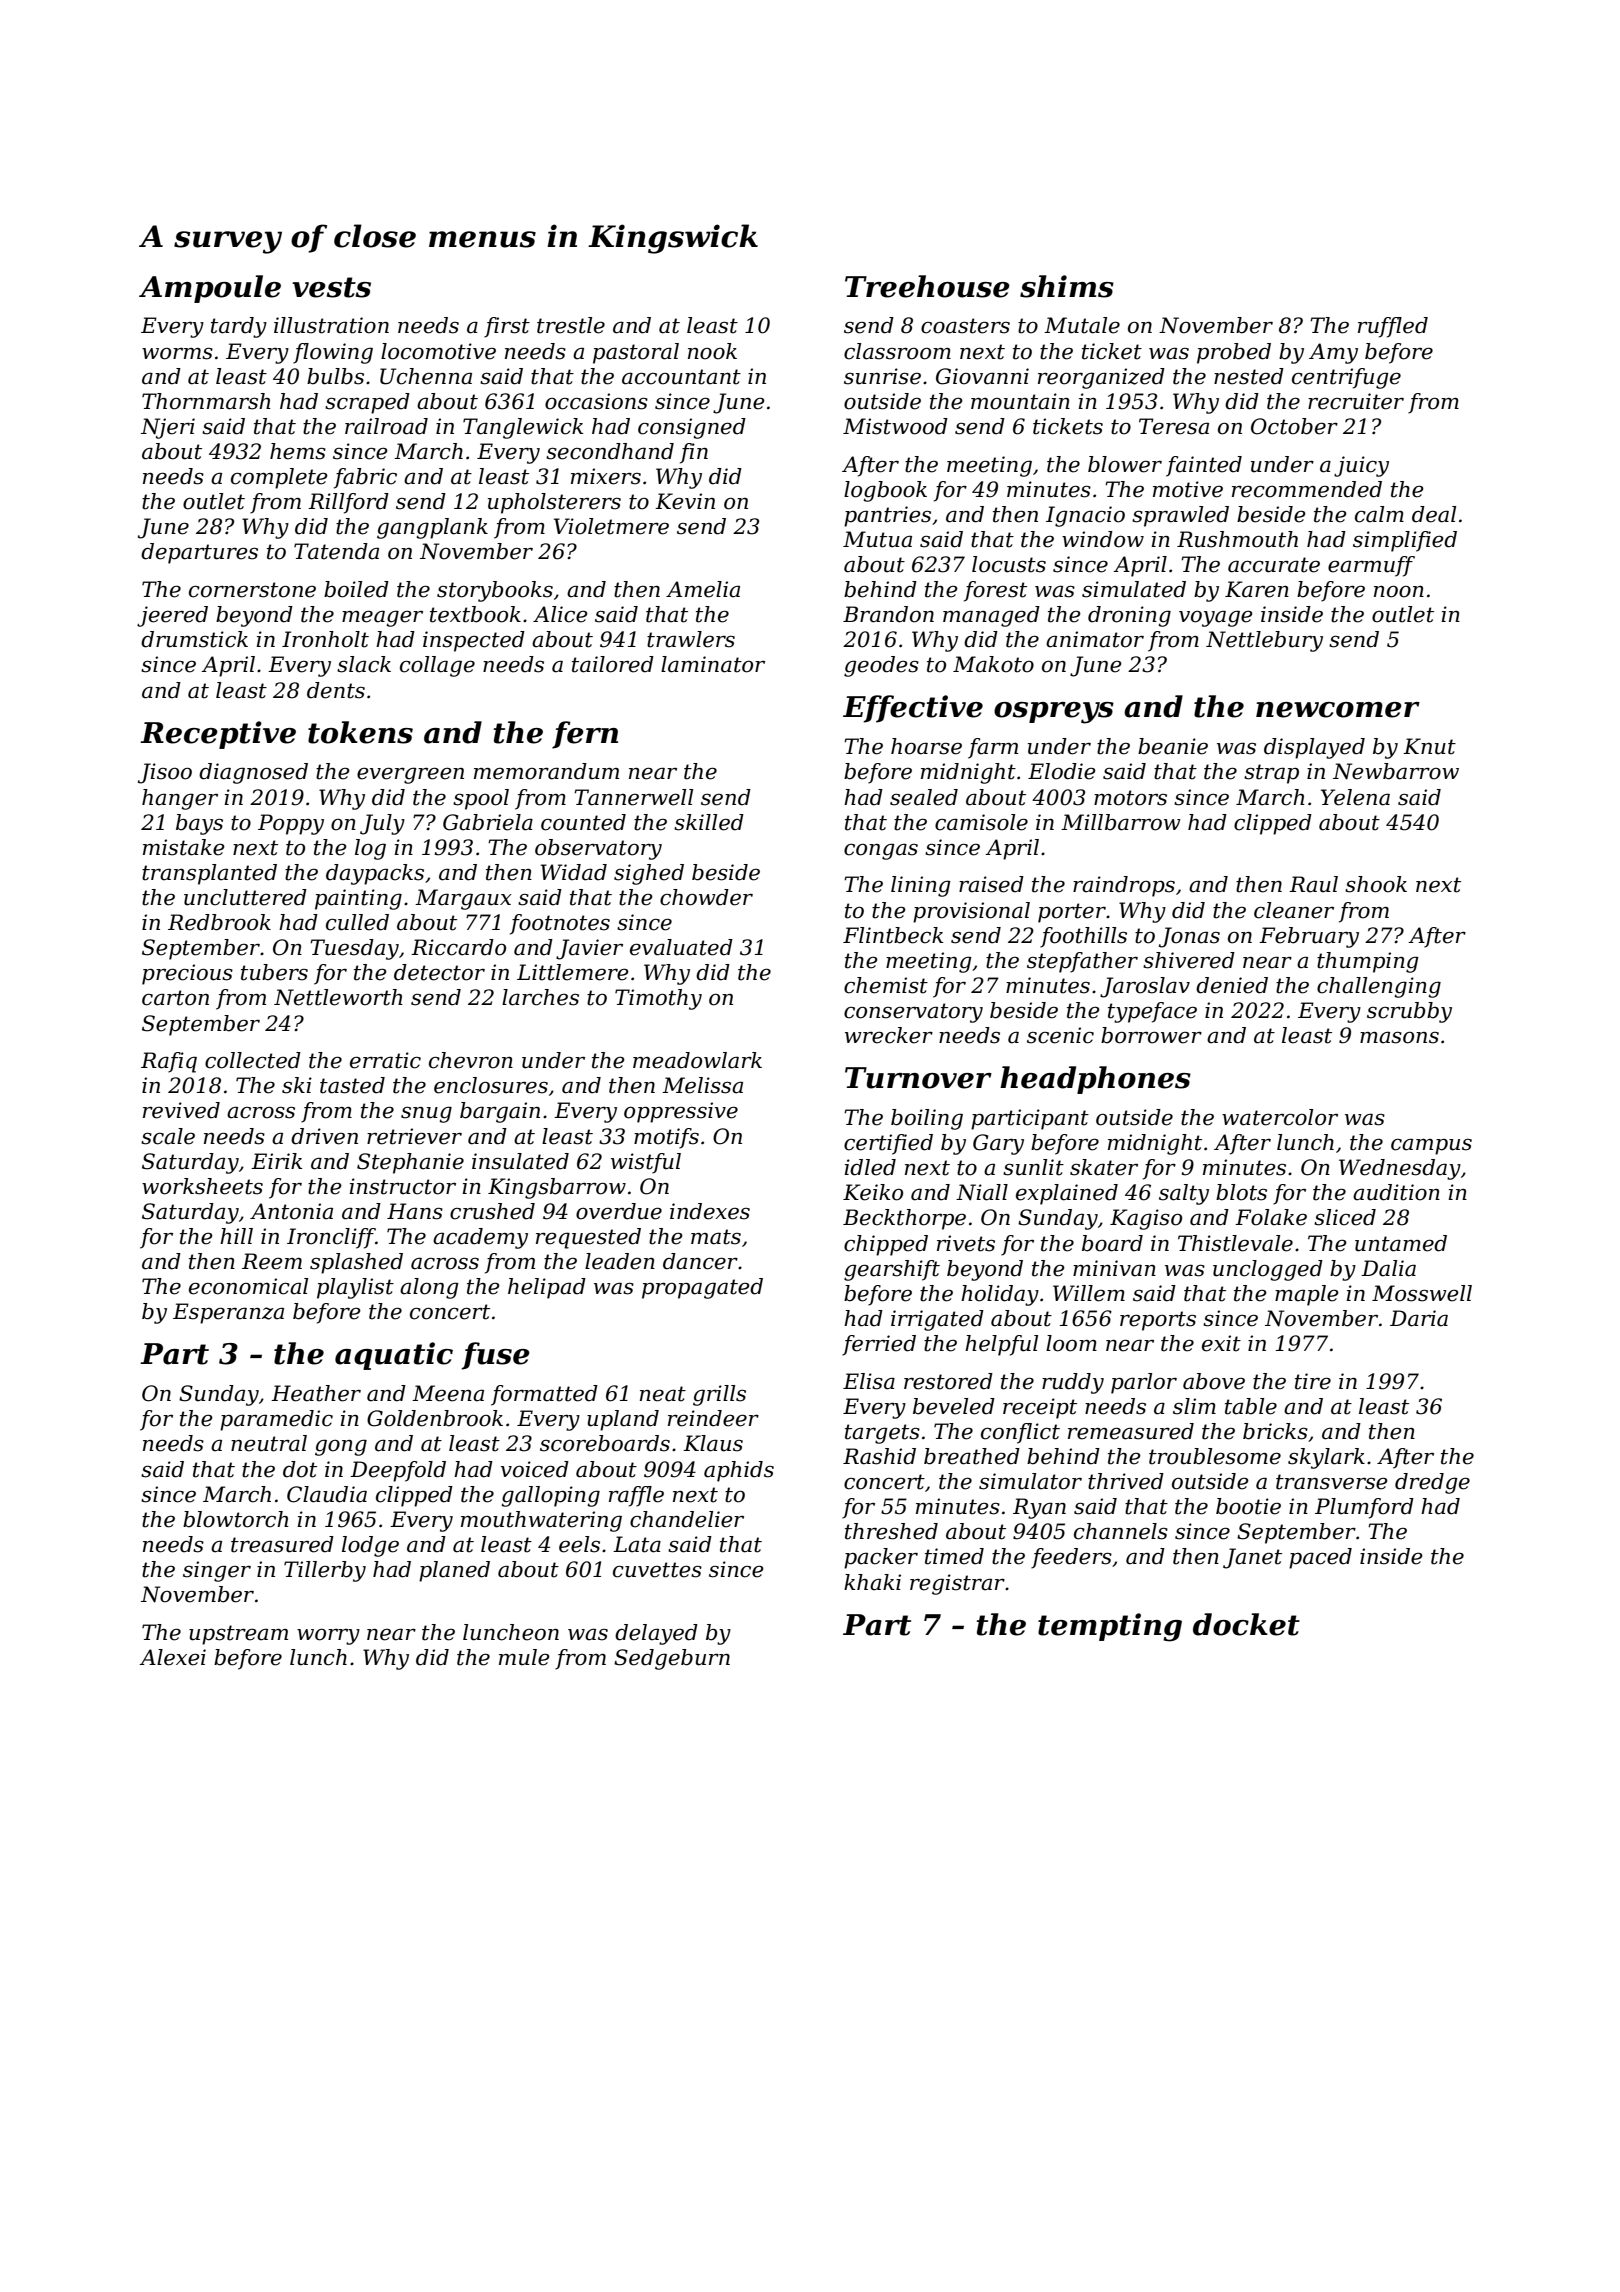 The height and width of the image is (2292, 1620). Describe the element at coordinates (1264, 641) in the image. I see `Nettlebury` at that location.
